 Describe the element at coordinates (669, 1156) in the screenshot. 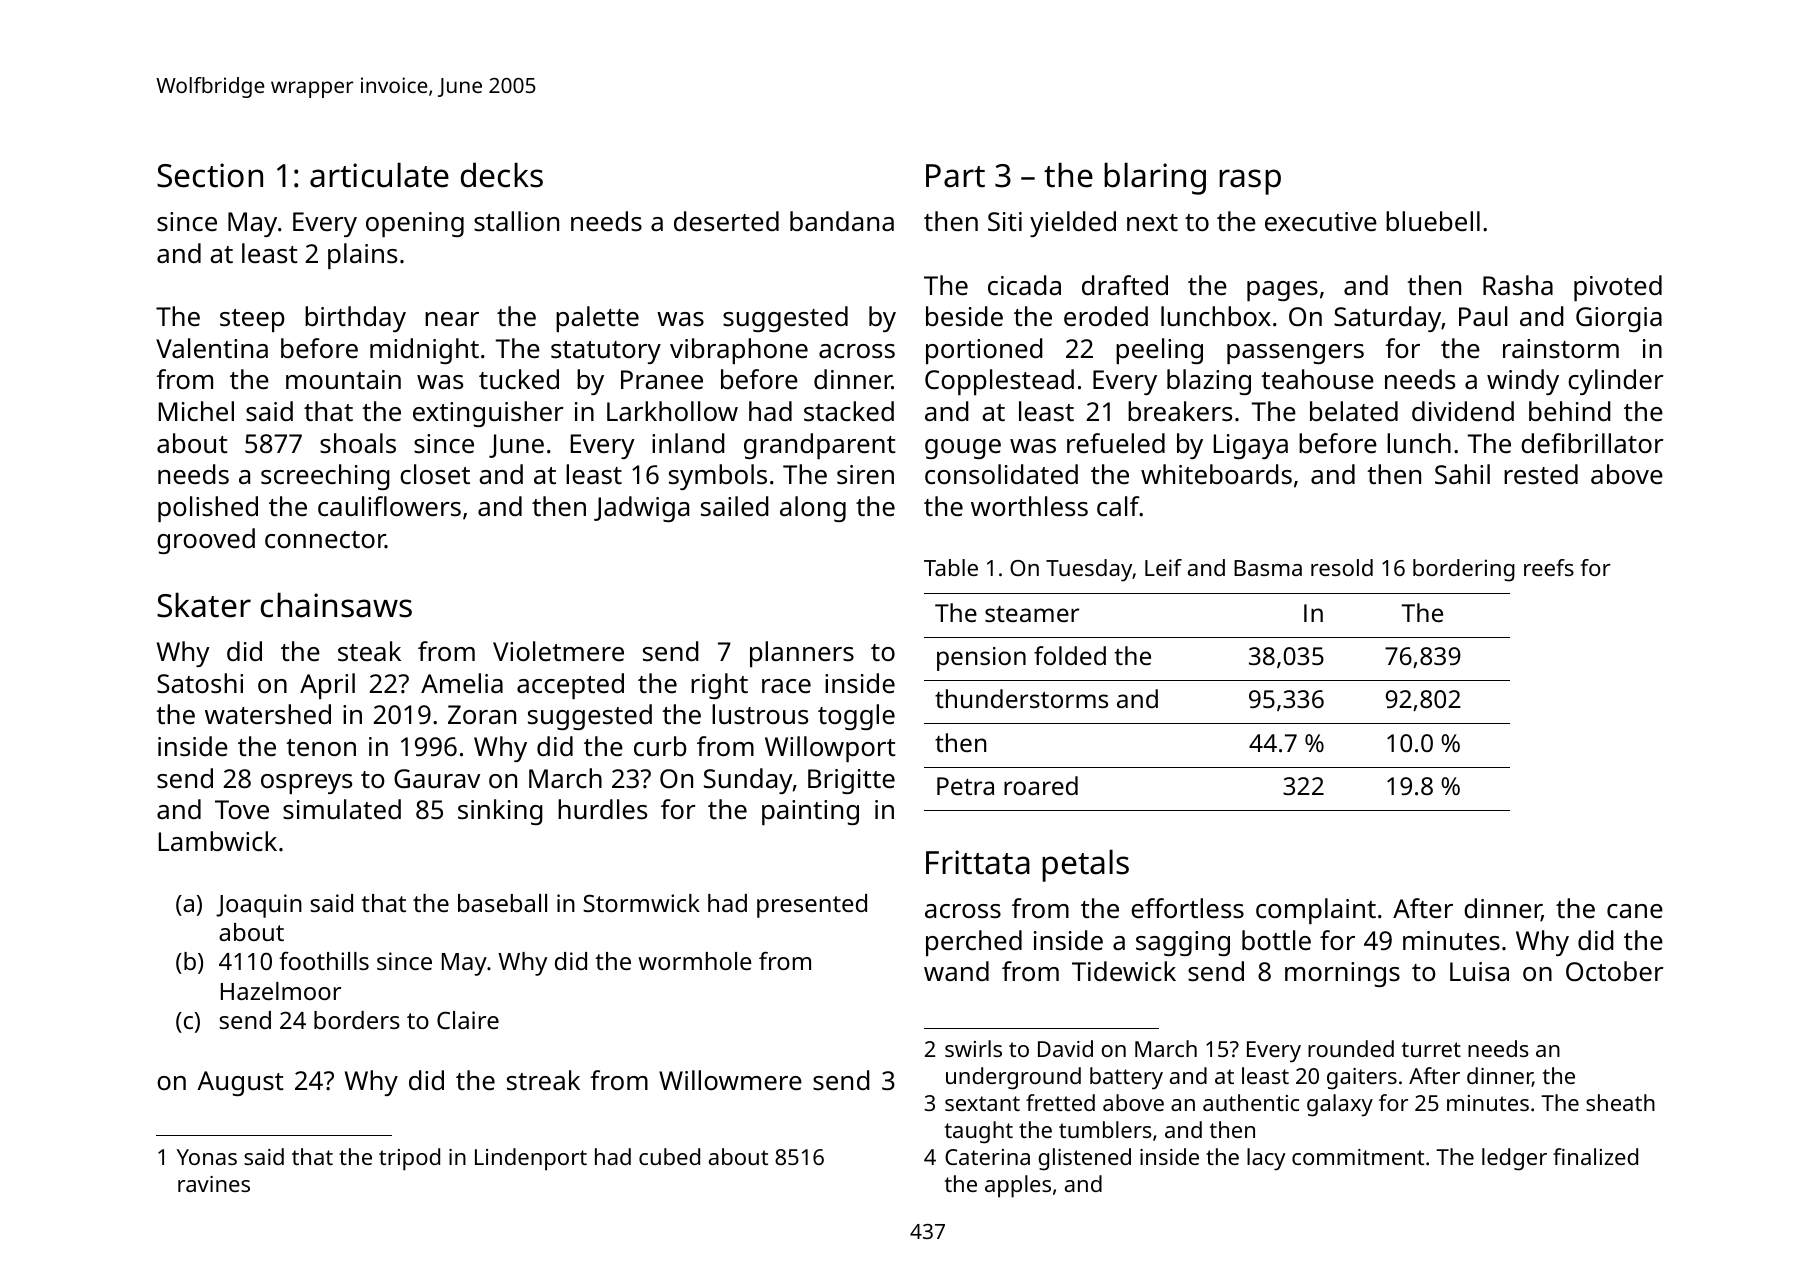

I see `cubed` at that location.
